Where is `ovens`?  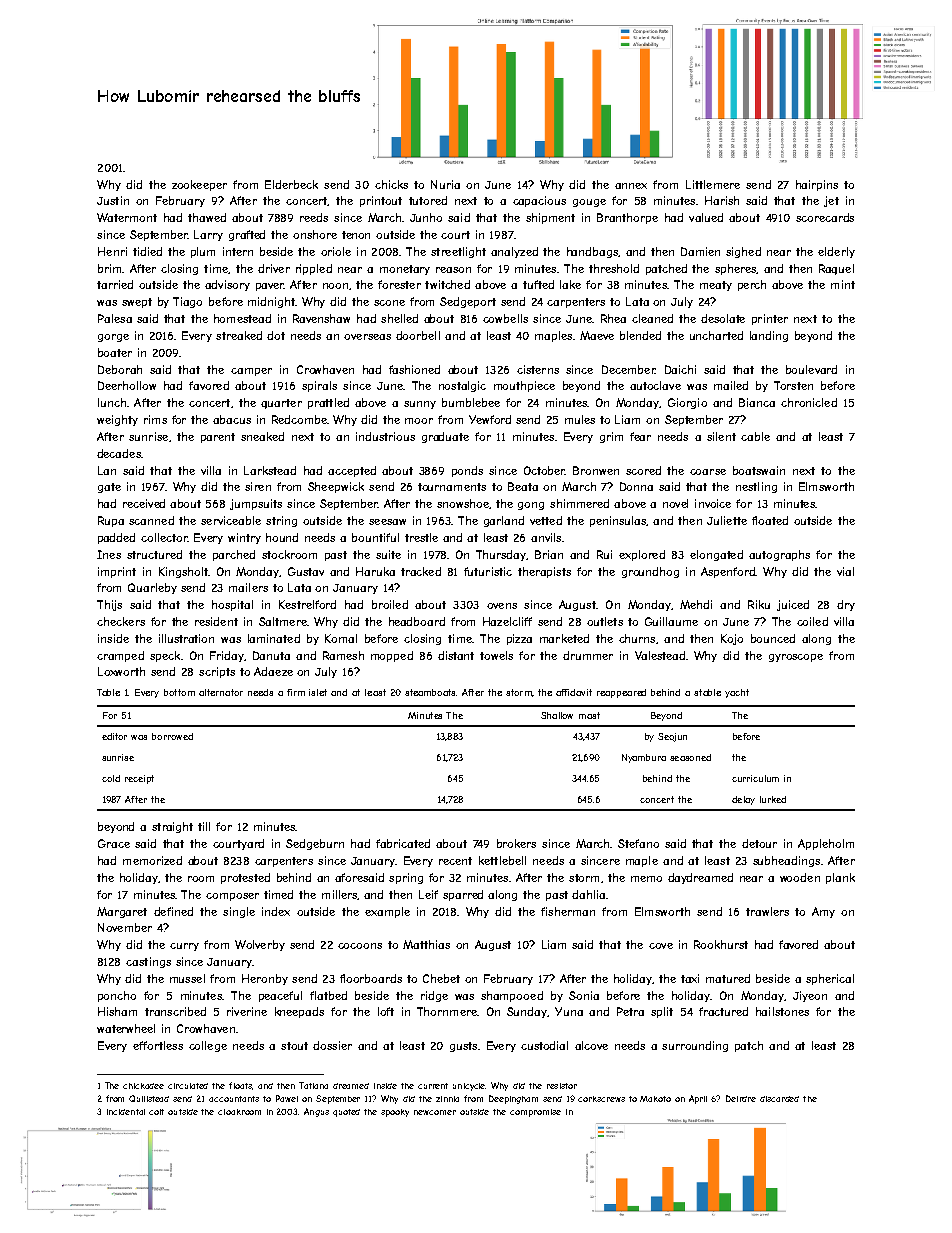
ovens is located at coordinates (502, 606).
